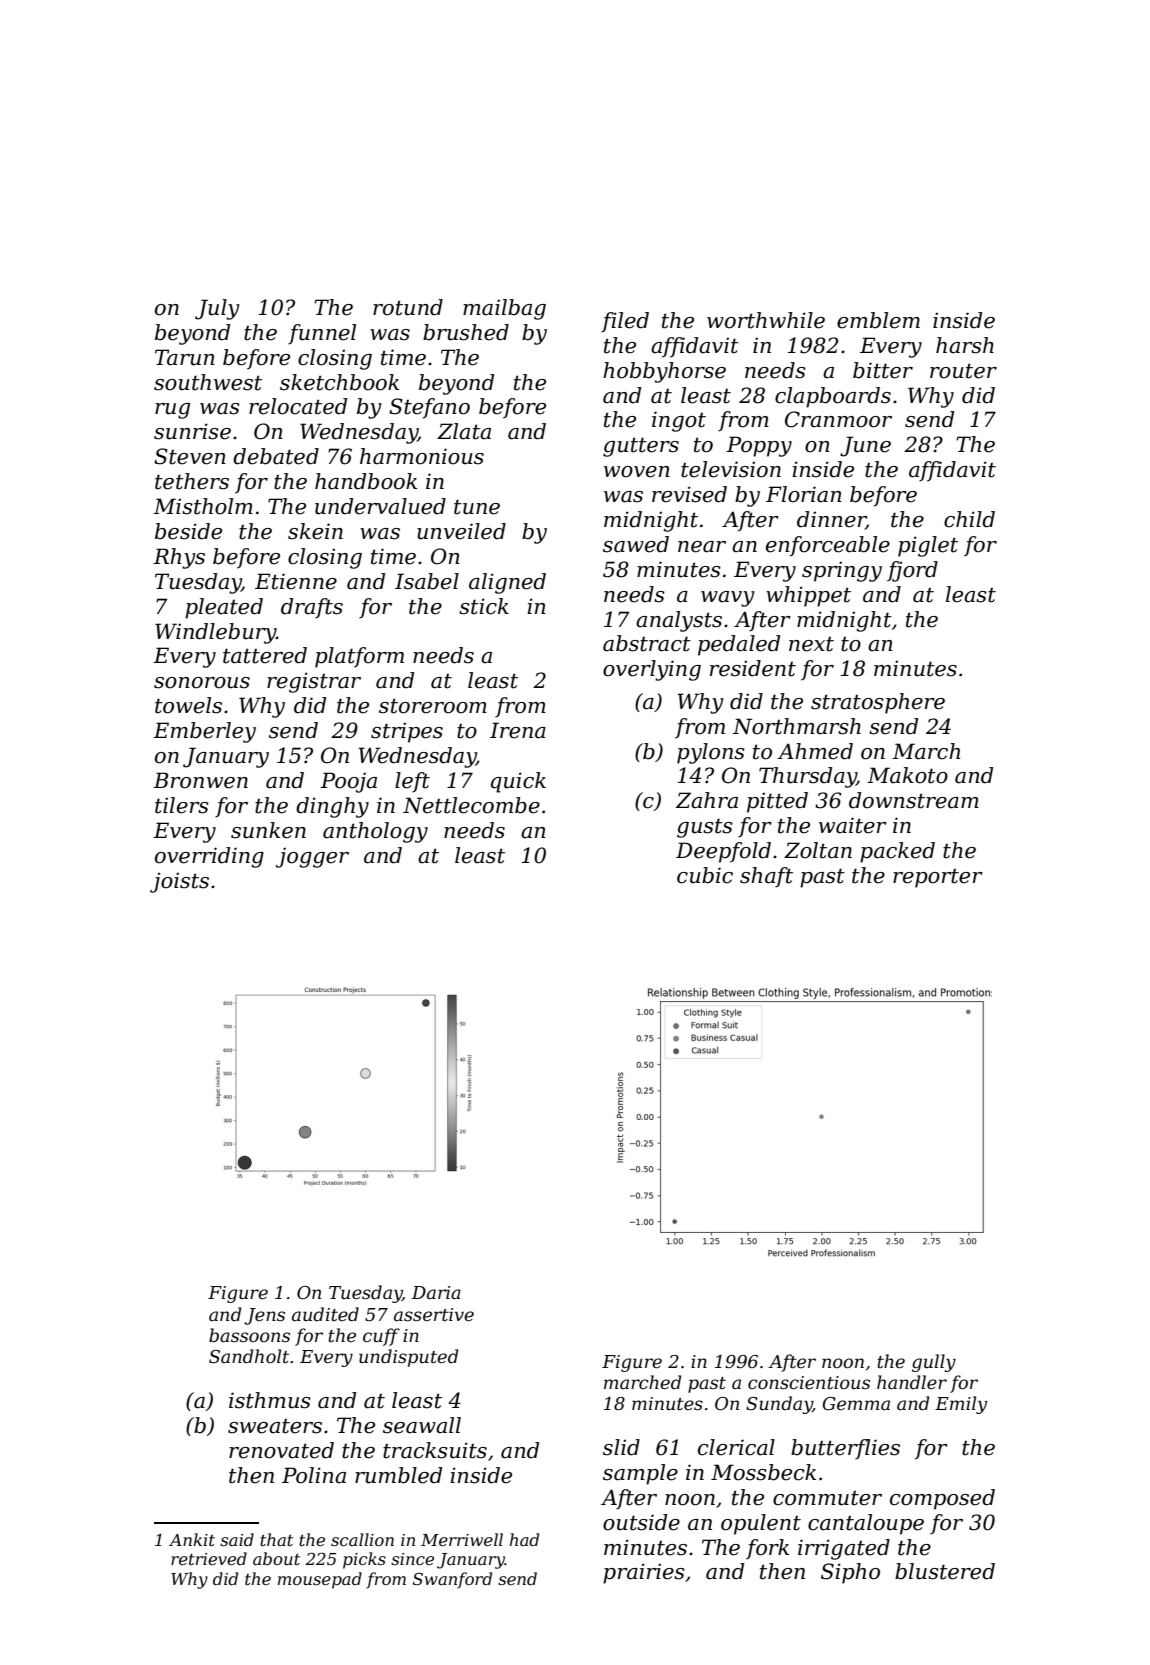  What do you see at coordinates (325, 1314) in the screenshot?
I see `audited` at bounding box center [325, 1314].
